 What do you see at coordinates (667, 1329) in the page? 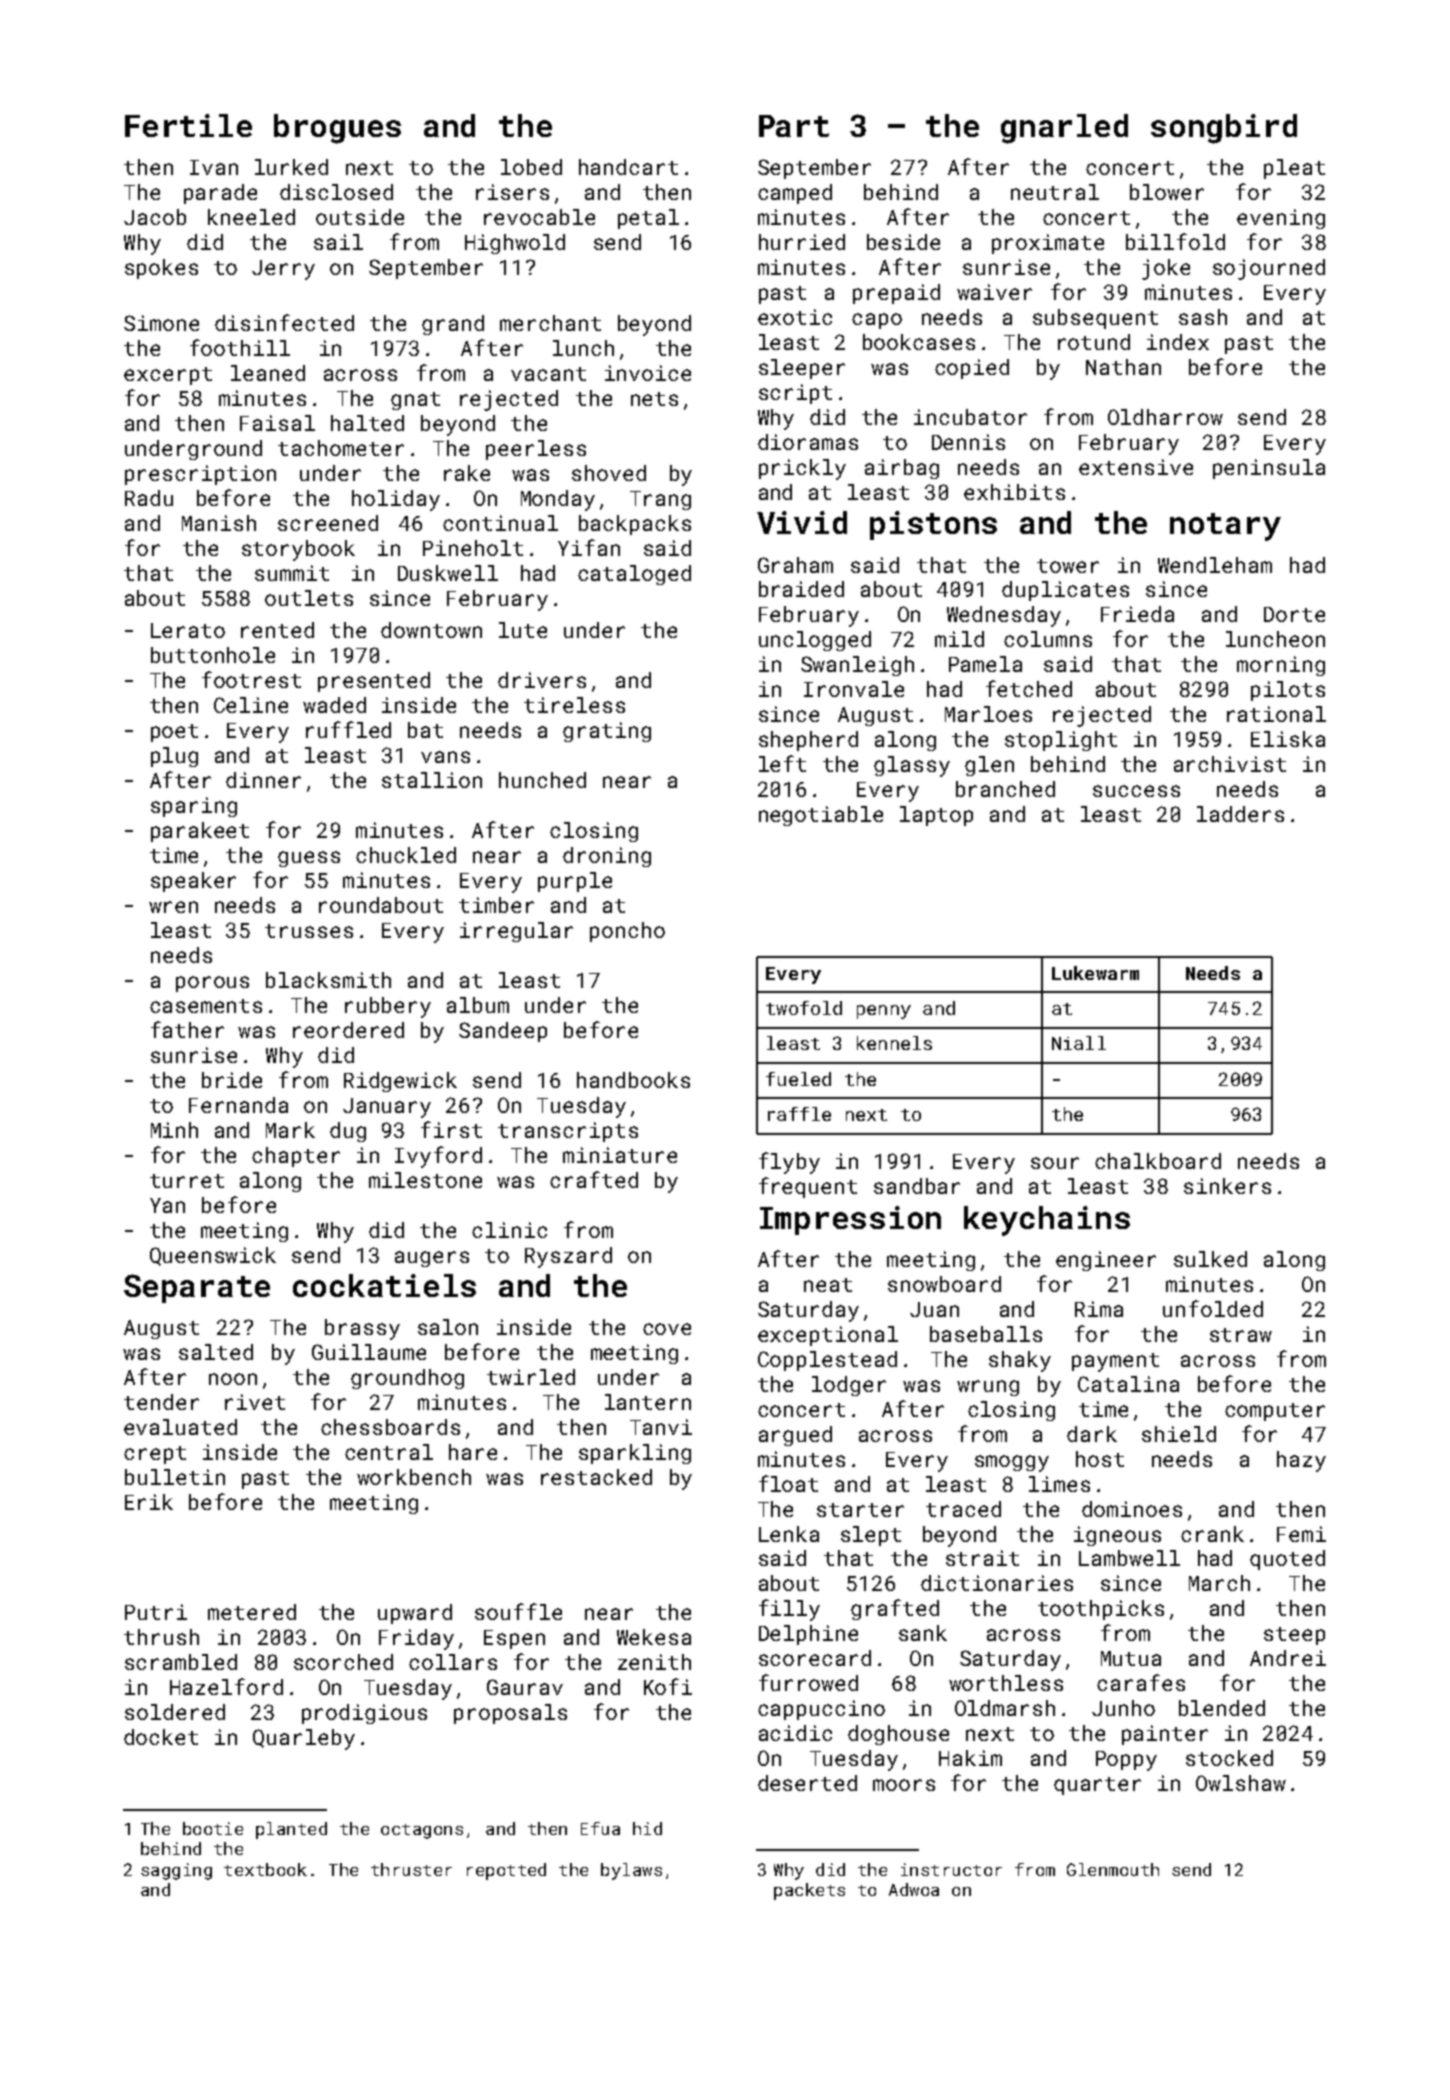
I see `cove` at bounding box center [667, 1329].
